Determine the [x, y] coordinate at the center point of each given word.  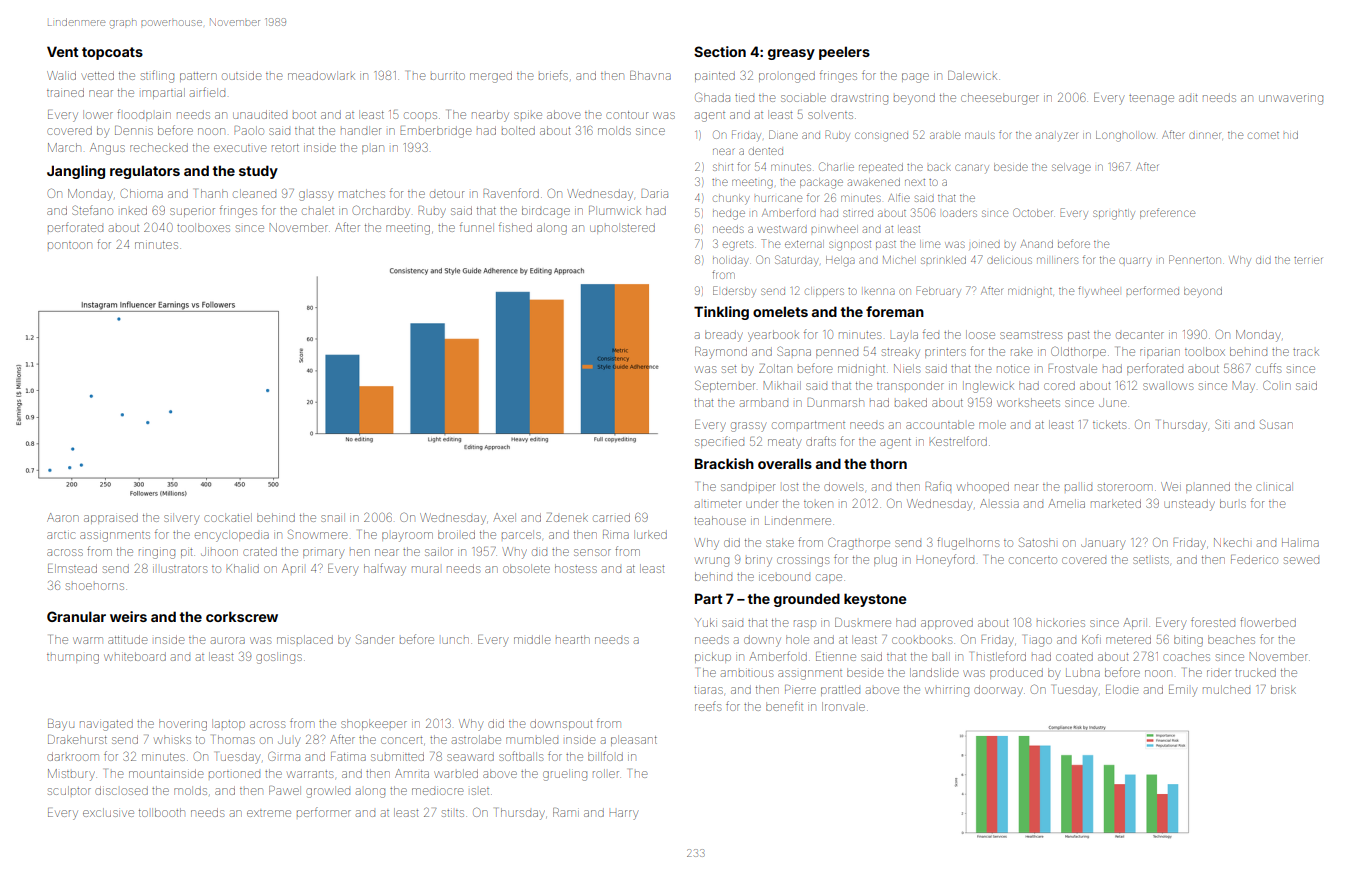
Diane [783, 134]
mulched [1226, 689]
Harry [624, 815]
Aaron [63, 517]
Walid [61, 75]
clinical [1274, 486]
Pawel [285, 790]
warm [87, 640]
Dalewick [972, 75]
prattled [840, 690]
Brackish [724, 463]
